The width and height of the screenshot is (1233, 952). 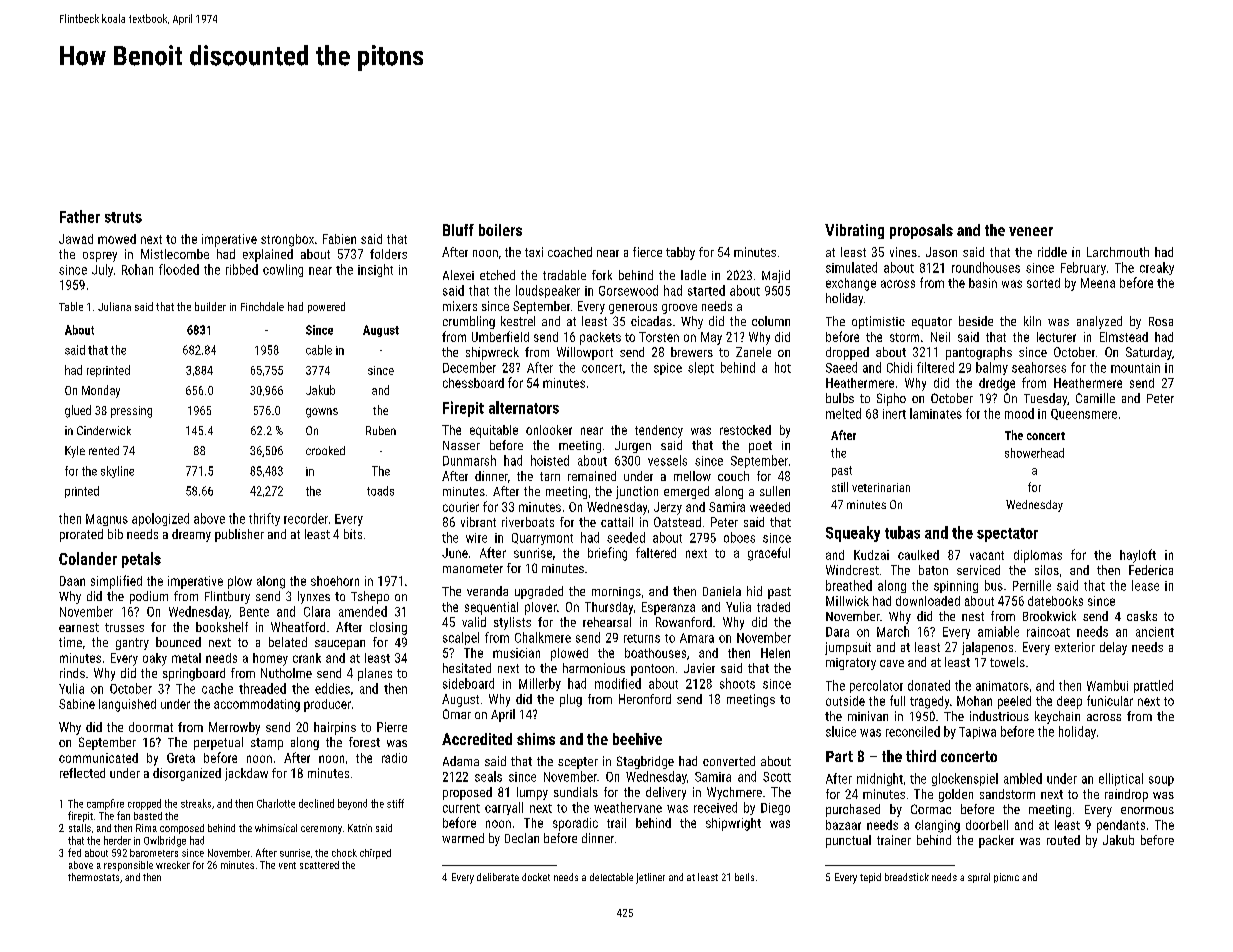 What do you see at coordinates (381, 430) in the screenshot?
I see `Ruben` at bounding box center [381, 430].
